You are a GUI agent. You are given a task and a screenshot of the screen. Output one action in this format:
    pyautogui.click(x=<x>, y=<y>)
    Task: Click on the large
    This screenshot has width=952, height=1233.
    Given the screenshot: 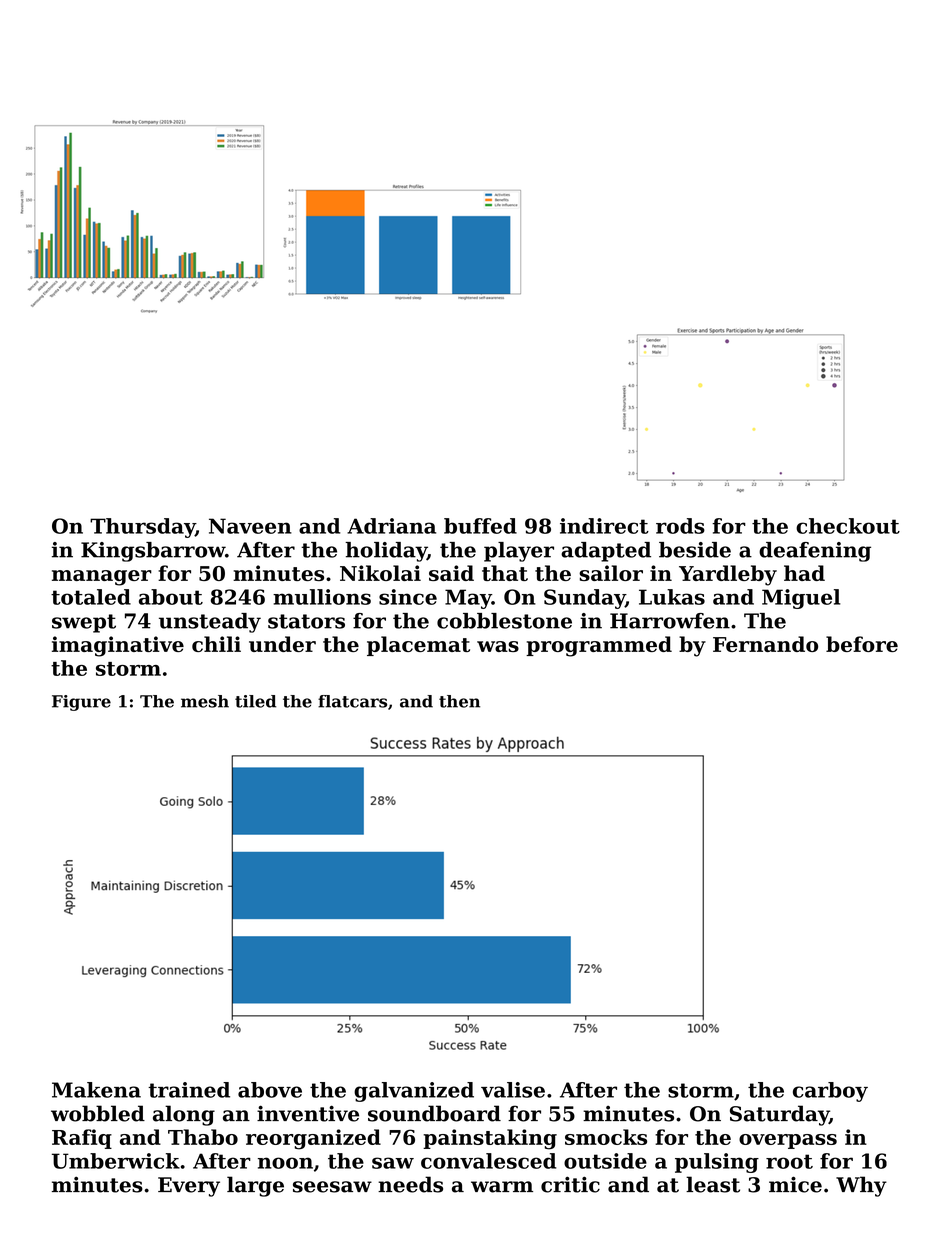 What is the action you would take?
    pyautogui.click(x=255, y=1186)
